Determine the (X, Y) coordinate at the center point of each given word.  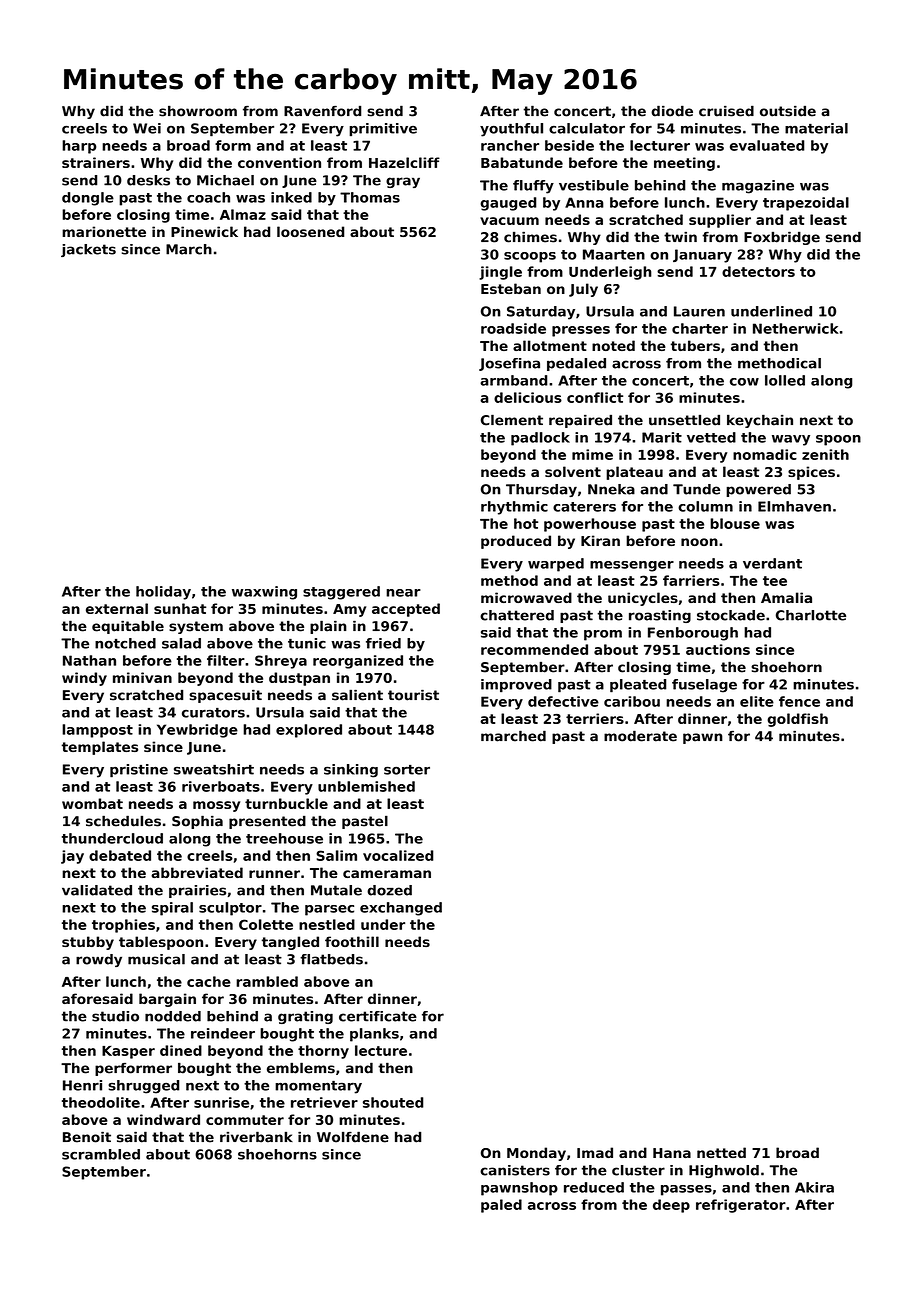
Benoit (87, 1137)
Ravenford (322, 111)
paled (501, 1206)
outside (788, 111)
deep (671, 1206)
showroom (198, 111)
